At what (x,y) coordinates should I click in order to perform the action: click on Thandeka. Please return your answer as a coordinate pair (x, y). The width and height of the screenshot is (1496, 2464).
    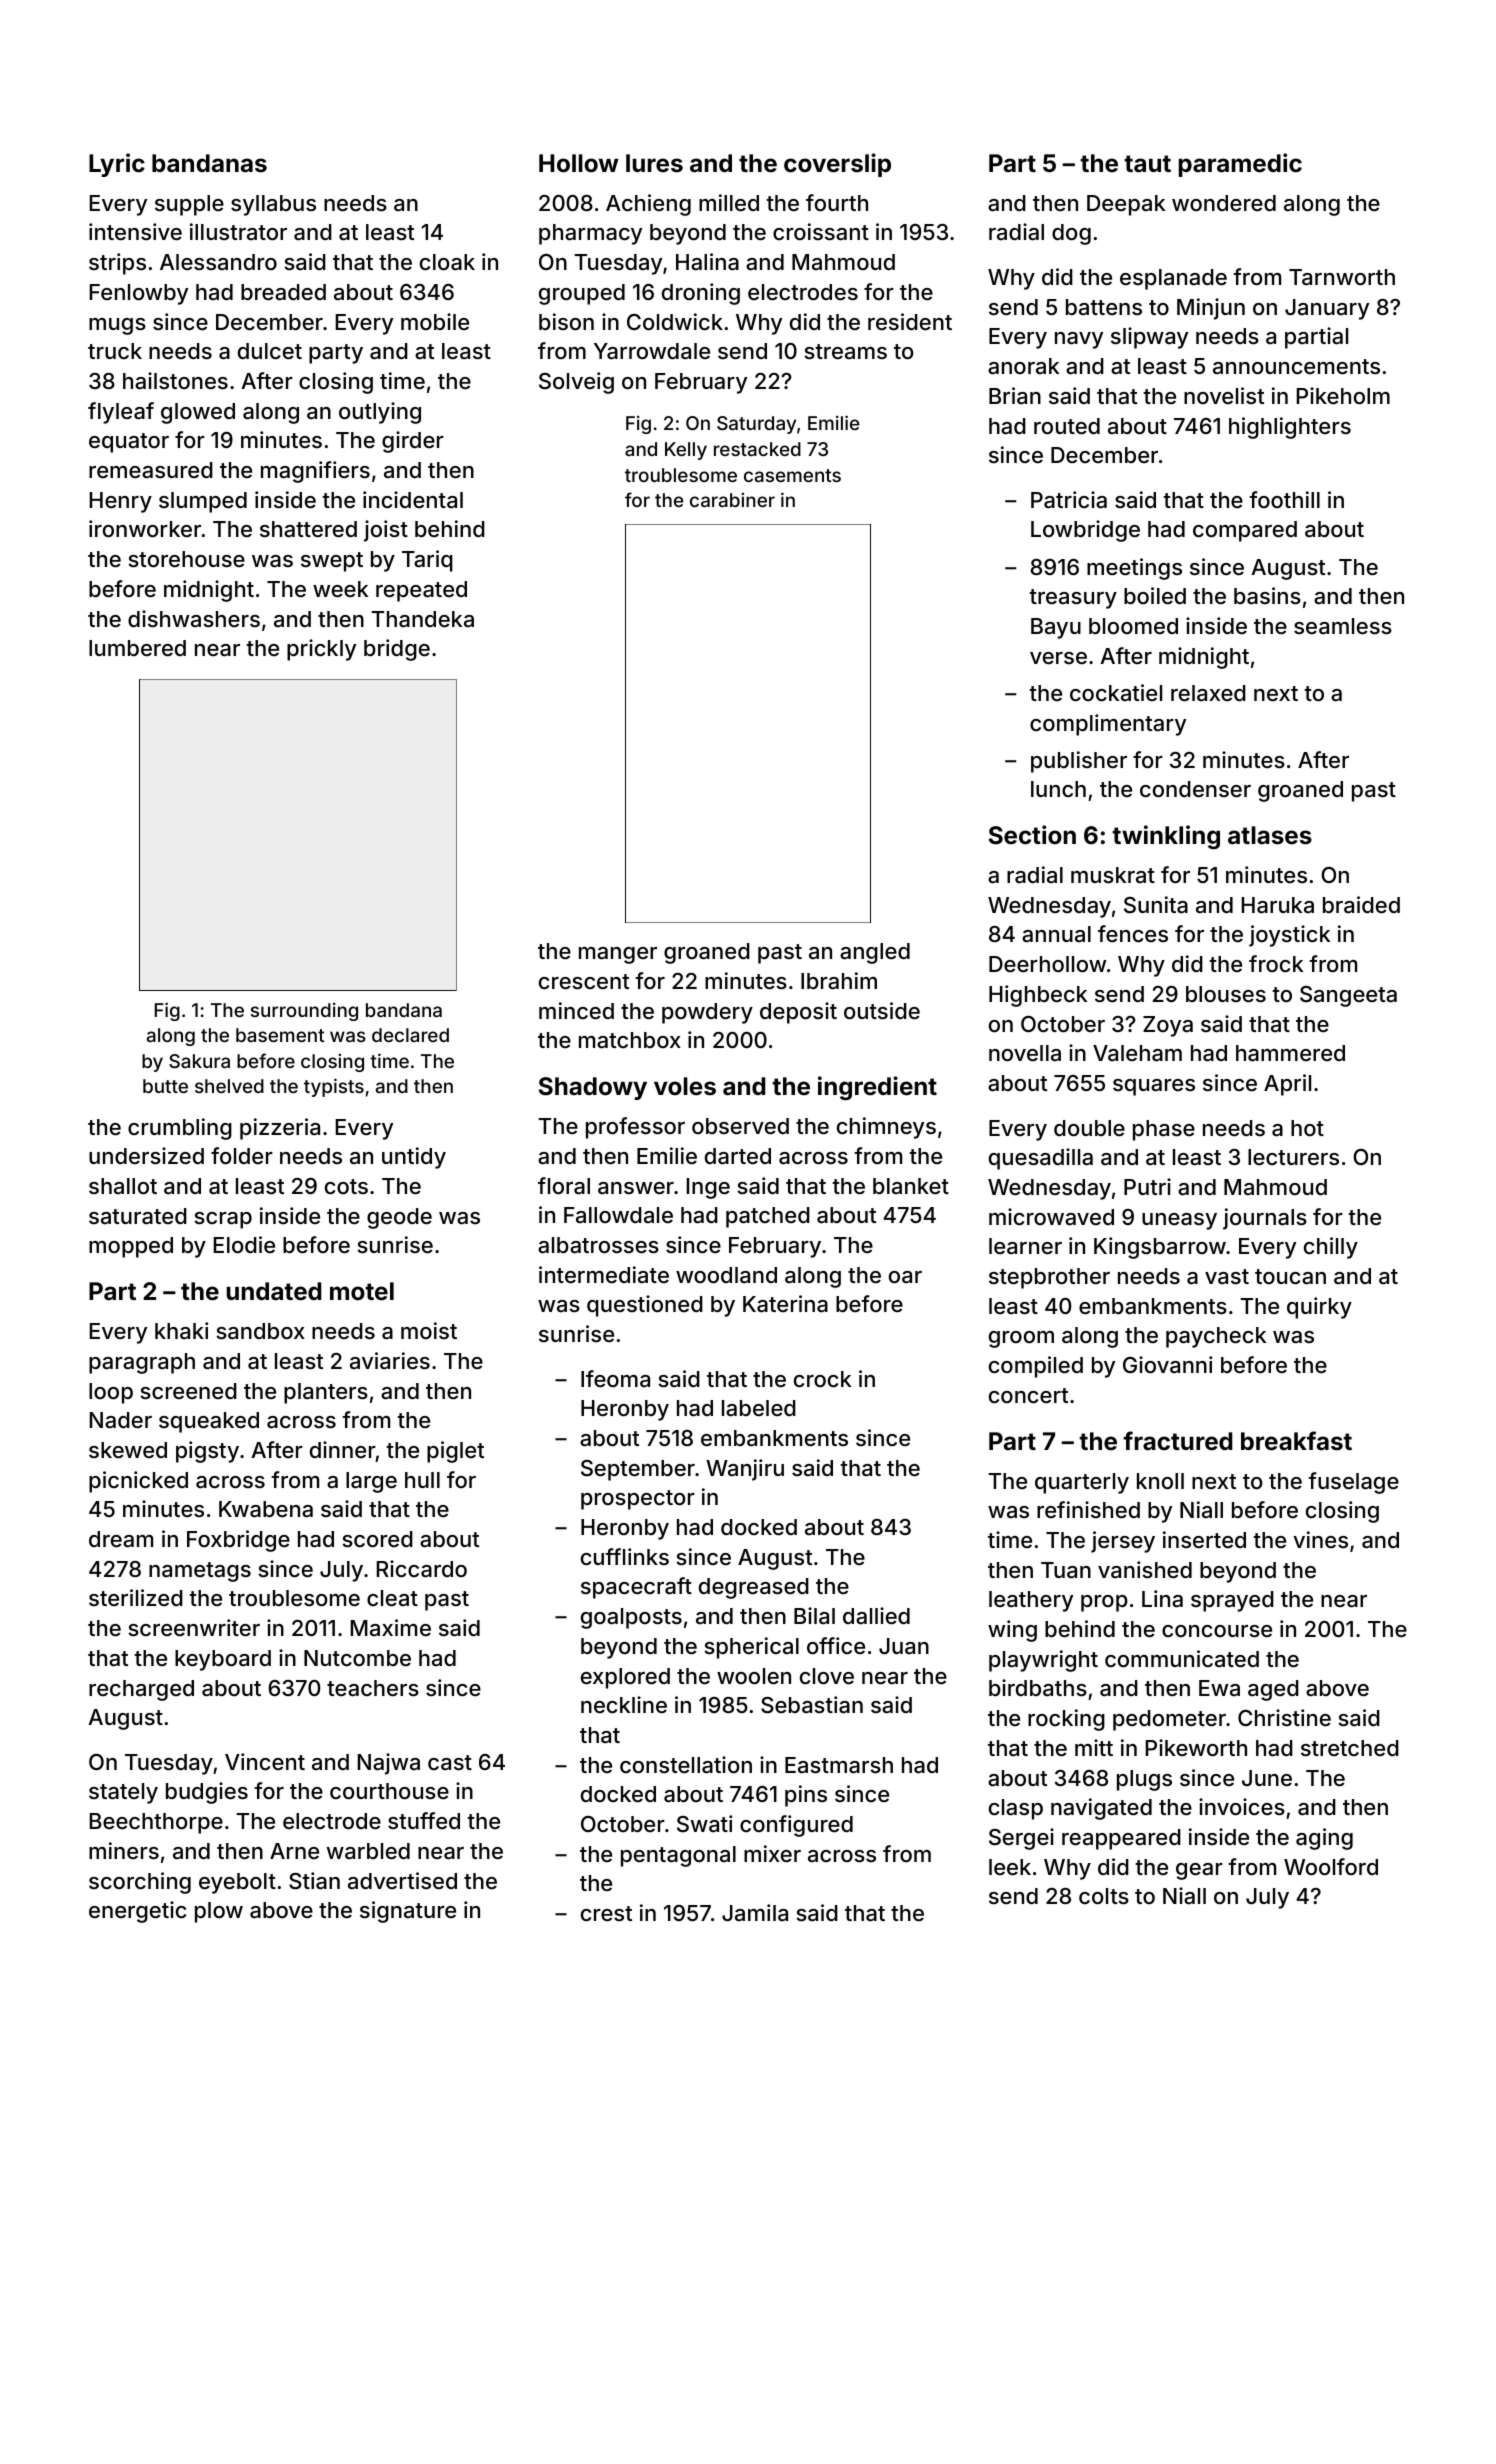
    Looking at the image, I should click on (422, 619).
